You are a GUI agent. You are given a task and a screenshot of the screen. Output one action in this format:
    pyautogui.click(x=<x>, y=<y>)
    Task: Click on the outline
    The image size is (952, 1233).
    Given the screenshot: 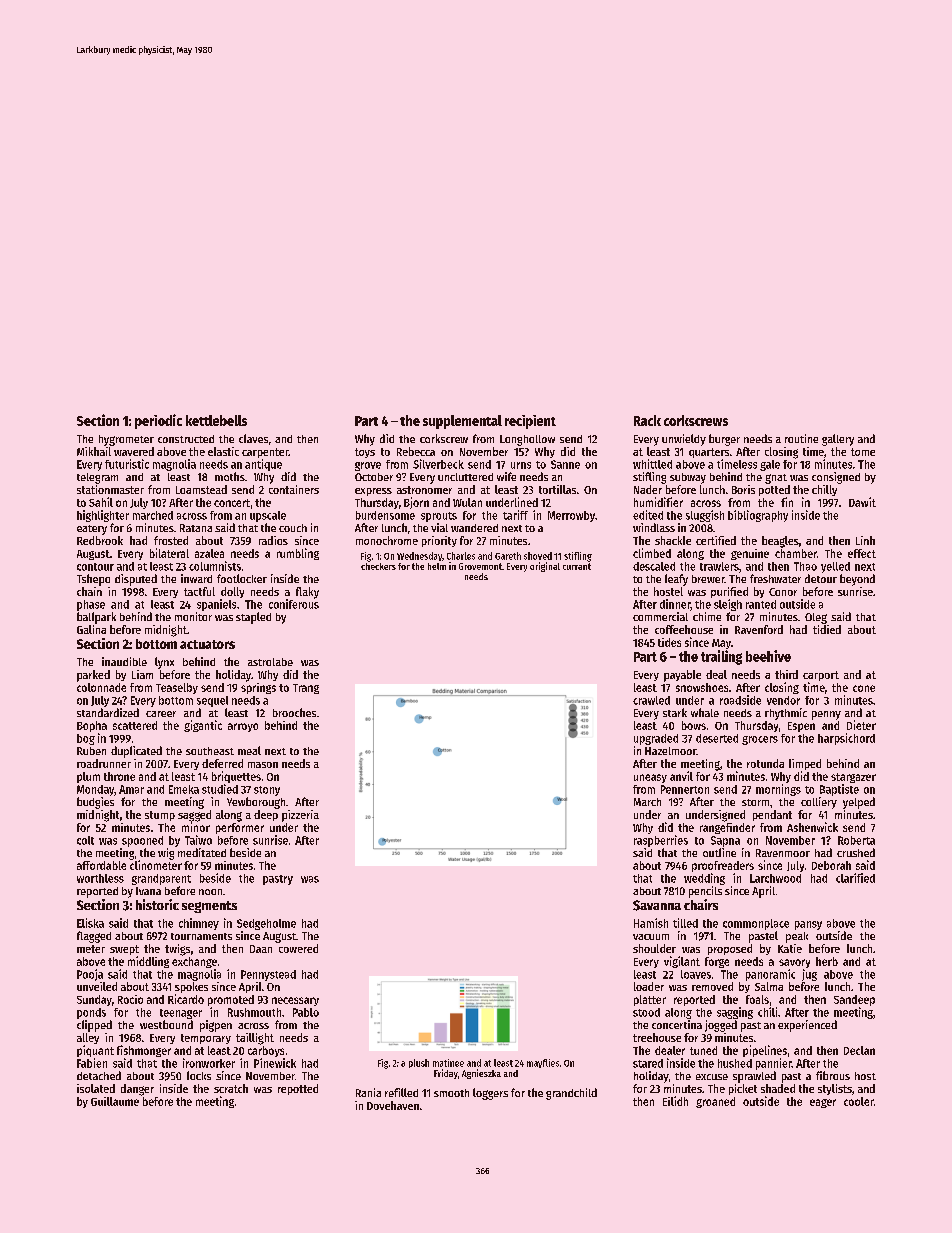 What is the action you would take?
    pyautogui.click(x=719, y=852)
